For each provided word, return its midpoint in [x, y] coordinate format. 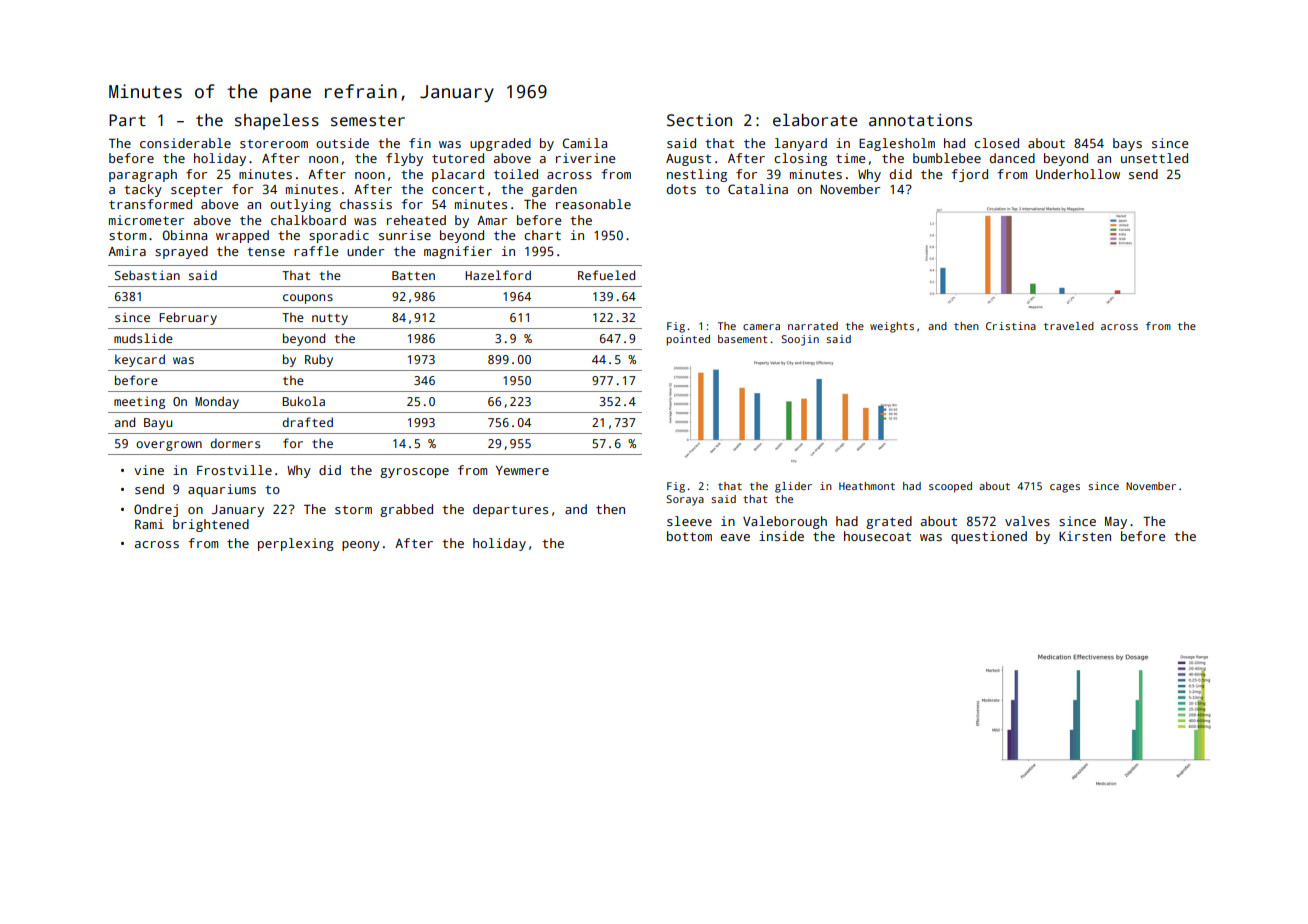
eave [735, 537]
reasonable [593, 204]
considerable [185, 143]
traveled [1069, 326]
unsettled [1154, 158]
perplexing [296, 544]
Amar [492, 220]
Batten [413, 275]
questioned [989, 537]
